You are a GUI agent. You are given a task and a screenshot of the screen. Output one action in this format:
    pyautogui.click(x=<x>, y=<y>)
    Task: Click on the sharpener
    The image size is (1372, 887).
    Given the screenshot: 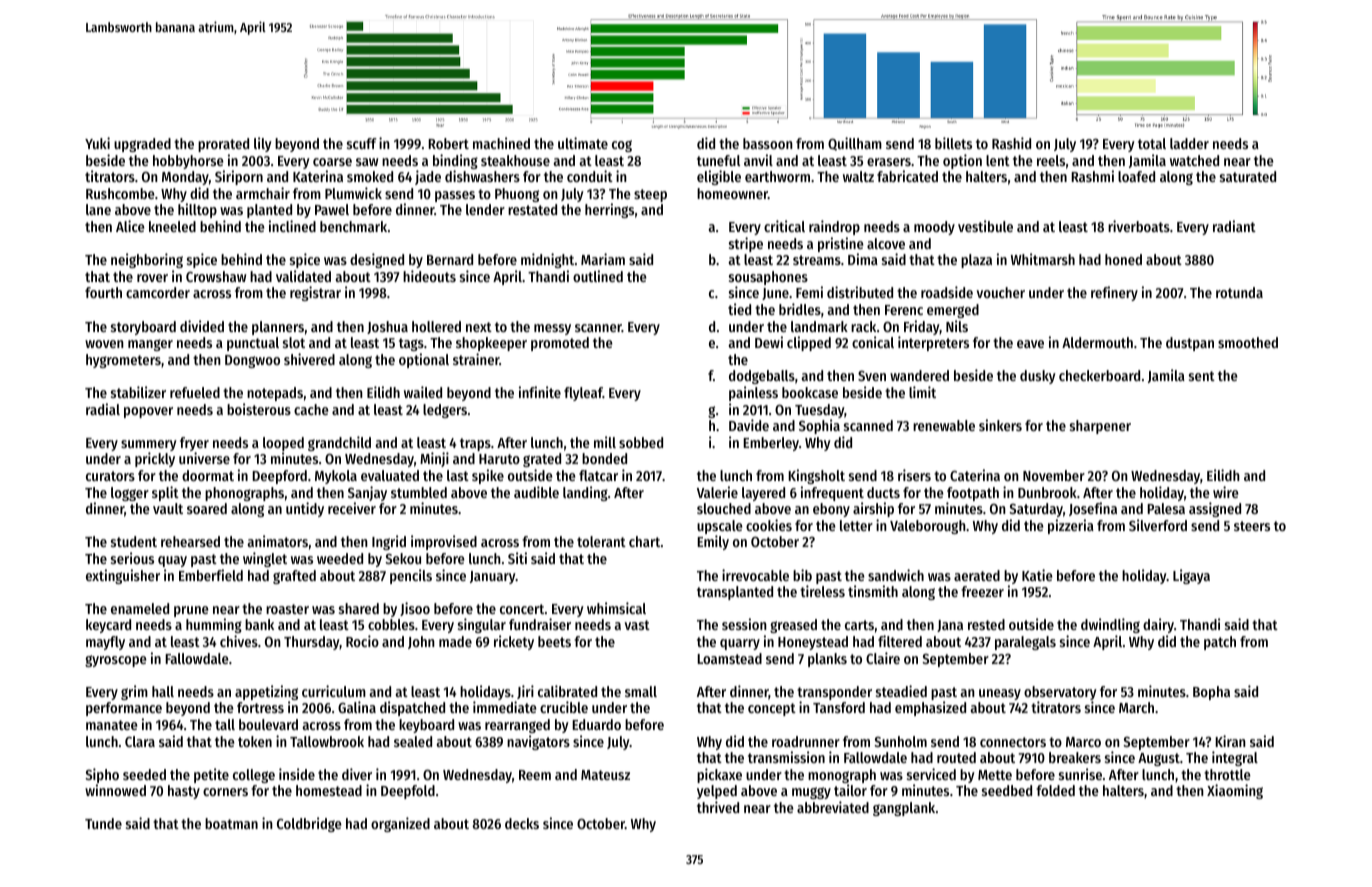 What is the action you would take?
    pyautogui.click(x=1100, y=427)
